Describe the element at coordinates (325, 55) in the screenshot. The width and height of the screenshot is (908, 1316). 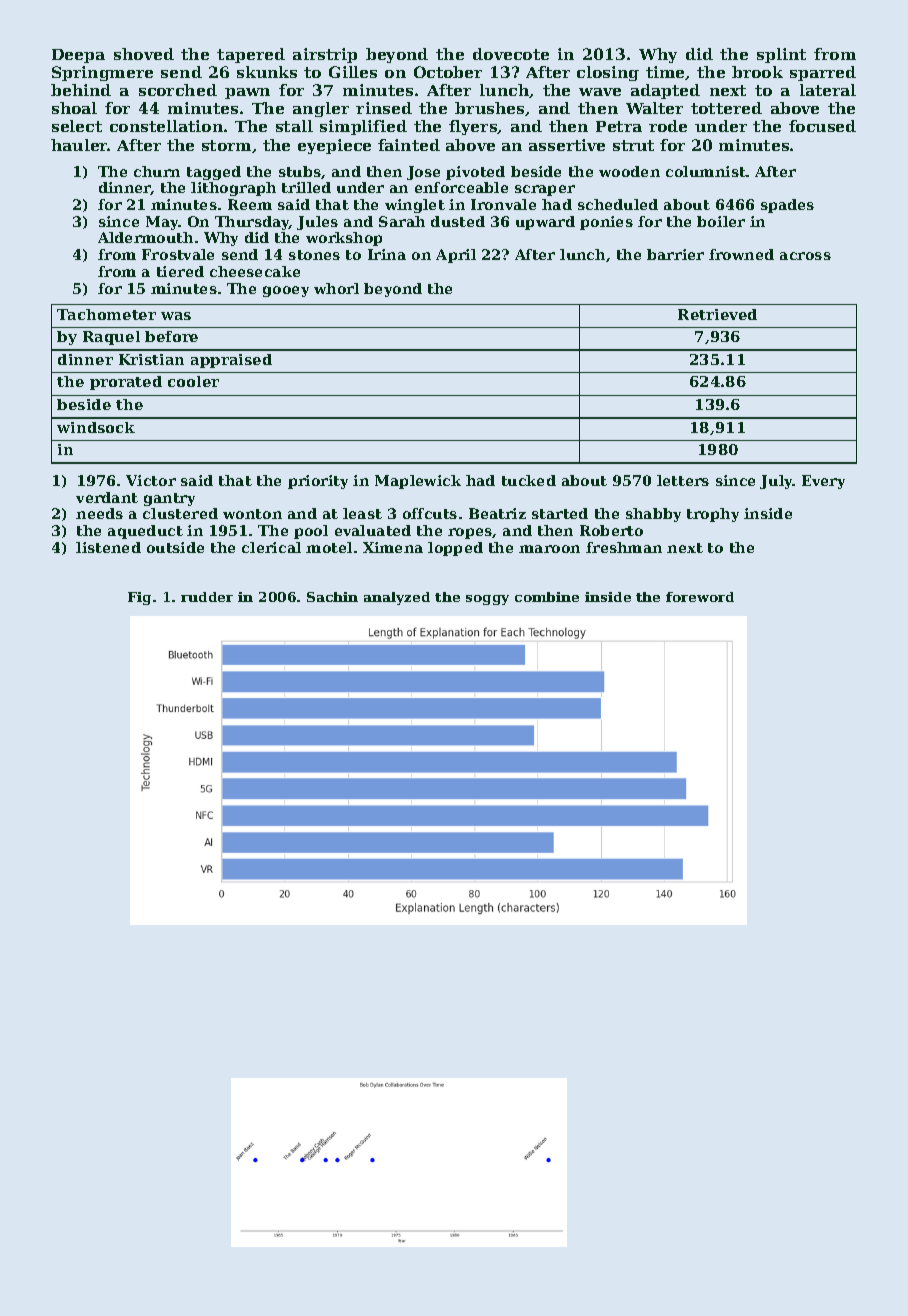
I see `airstrip` at that location.
